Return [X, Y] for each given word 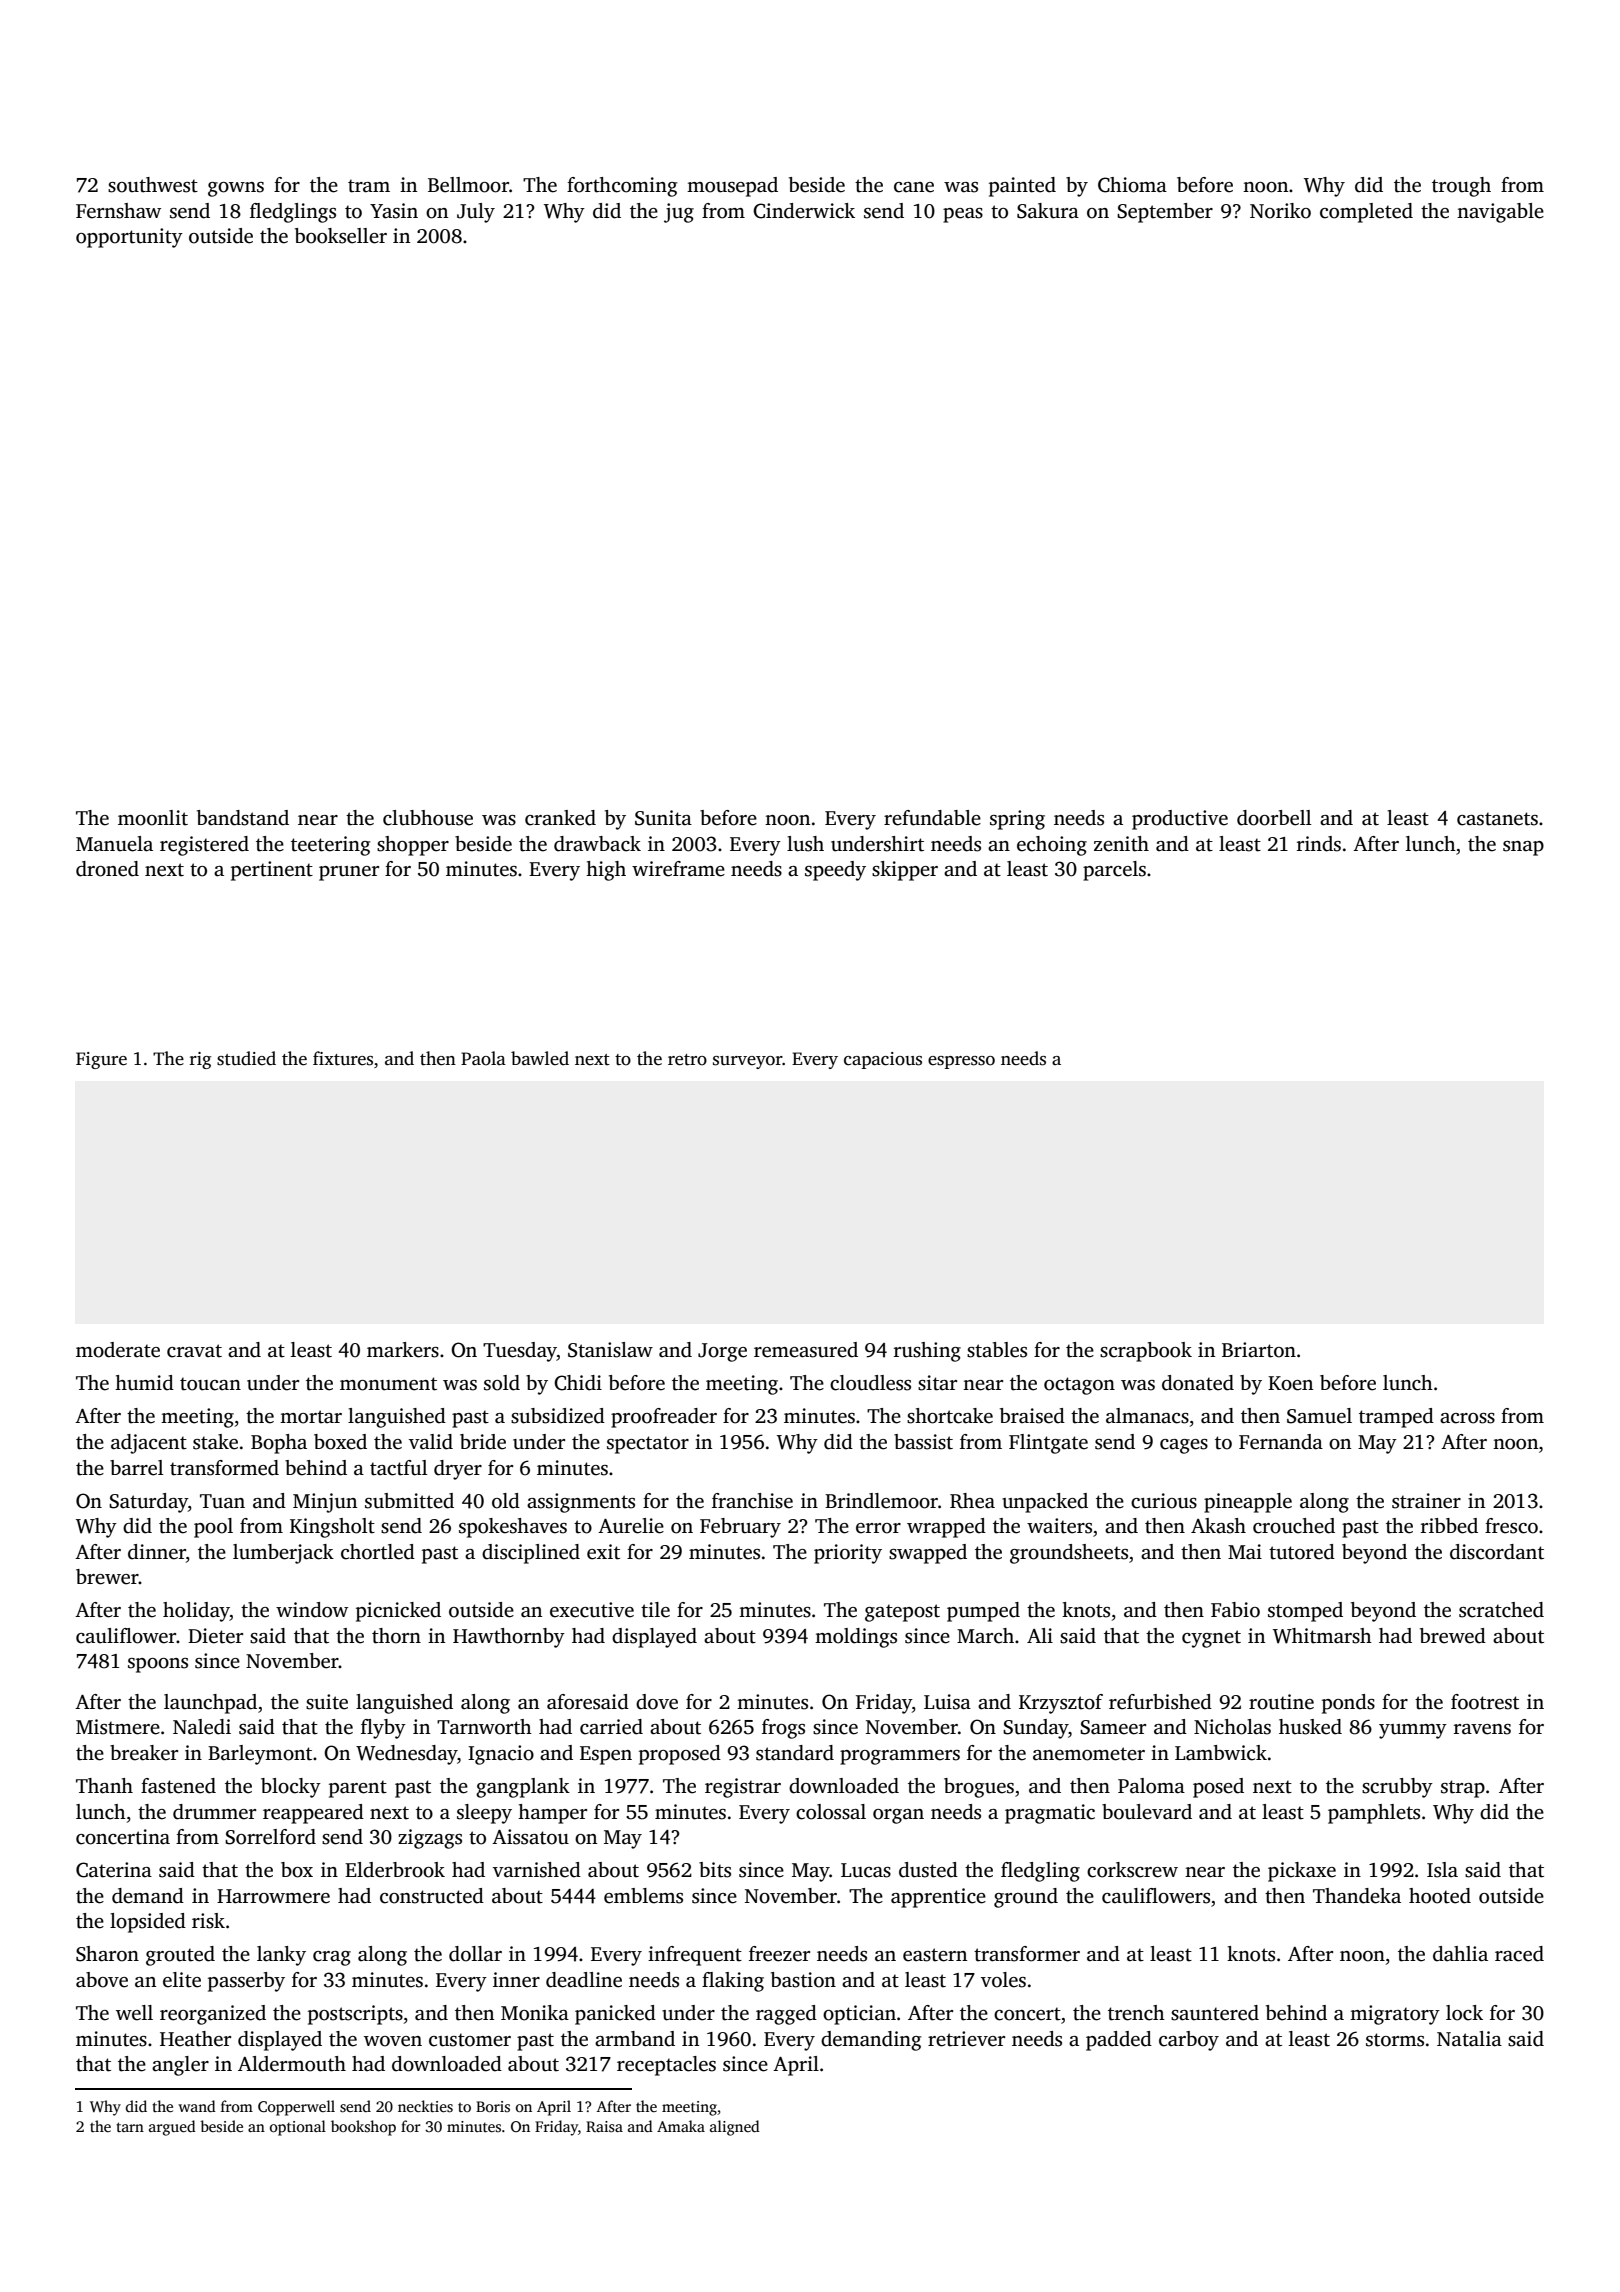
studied [246, 1058]
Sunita [663, 818]
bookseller [341, 236]
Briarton [1259, 1350]
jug [679, 213]
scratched [1501, 1610]
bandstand [243, 818]
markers [403, 1350]
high [606, 871]
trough [1461, 187]
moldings [856, 1638]
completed [1366, 213]
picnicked [398, 1612]
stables [997, 1350]
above [102, 1980]
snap [1523, 848]
